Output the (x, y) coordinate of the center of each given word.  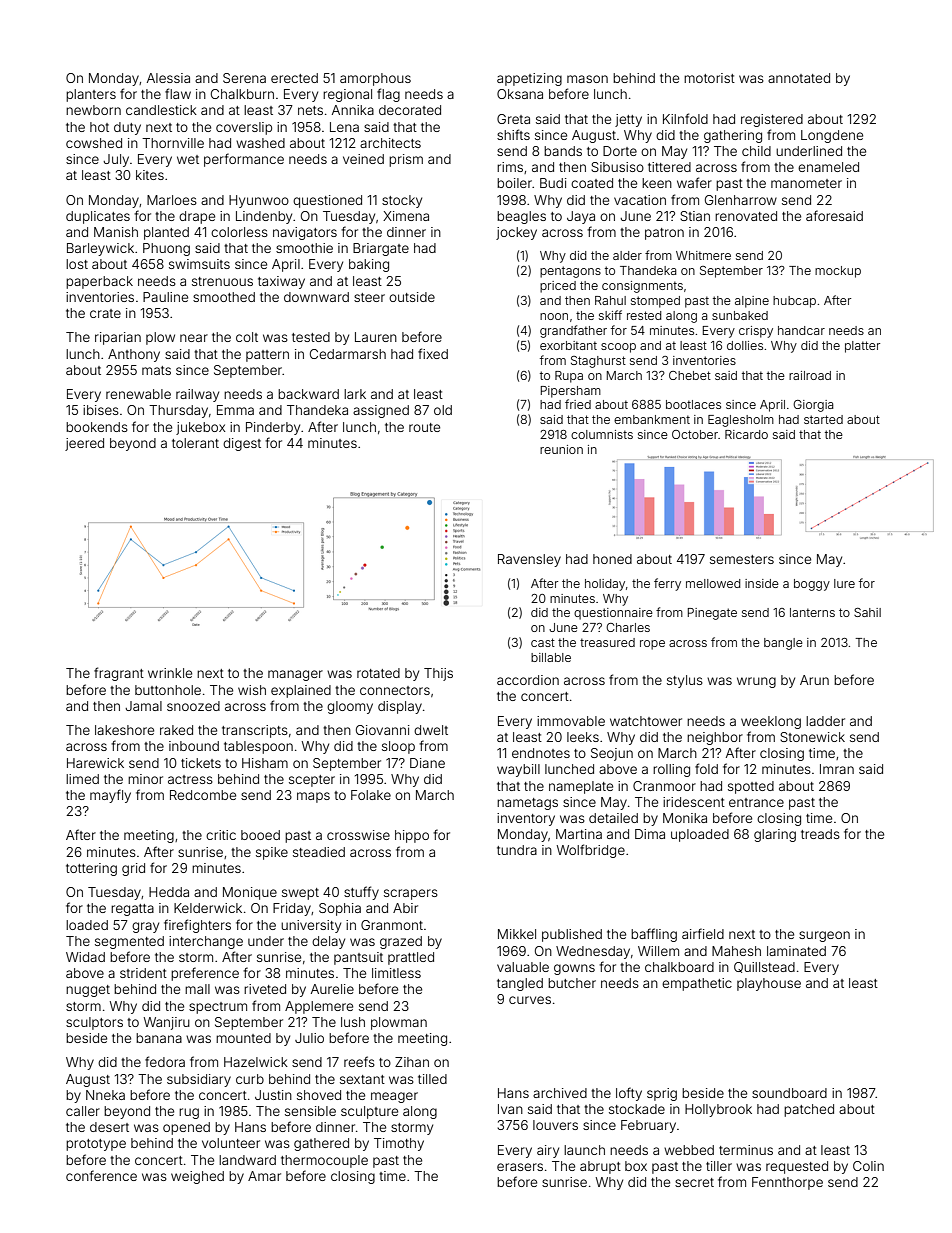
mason (587, 79)
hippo (412, 836)
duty (127, 128)
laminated (796, 951)
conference (101, 1175)
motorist (709, 78)
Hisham (265, 763)
